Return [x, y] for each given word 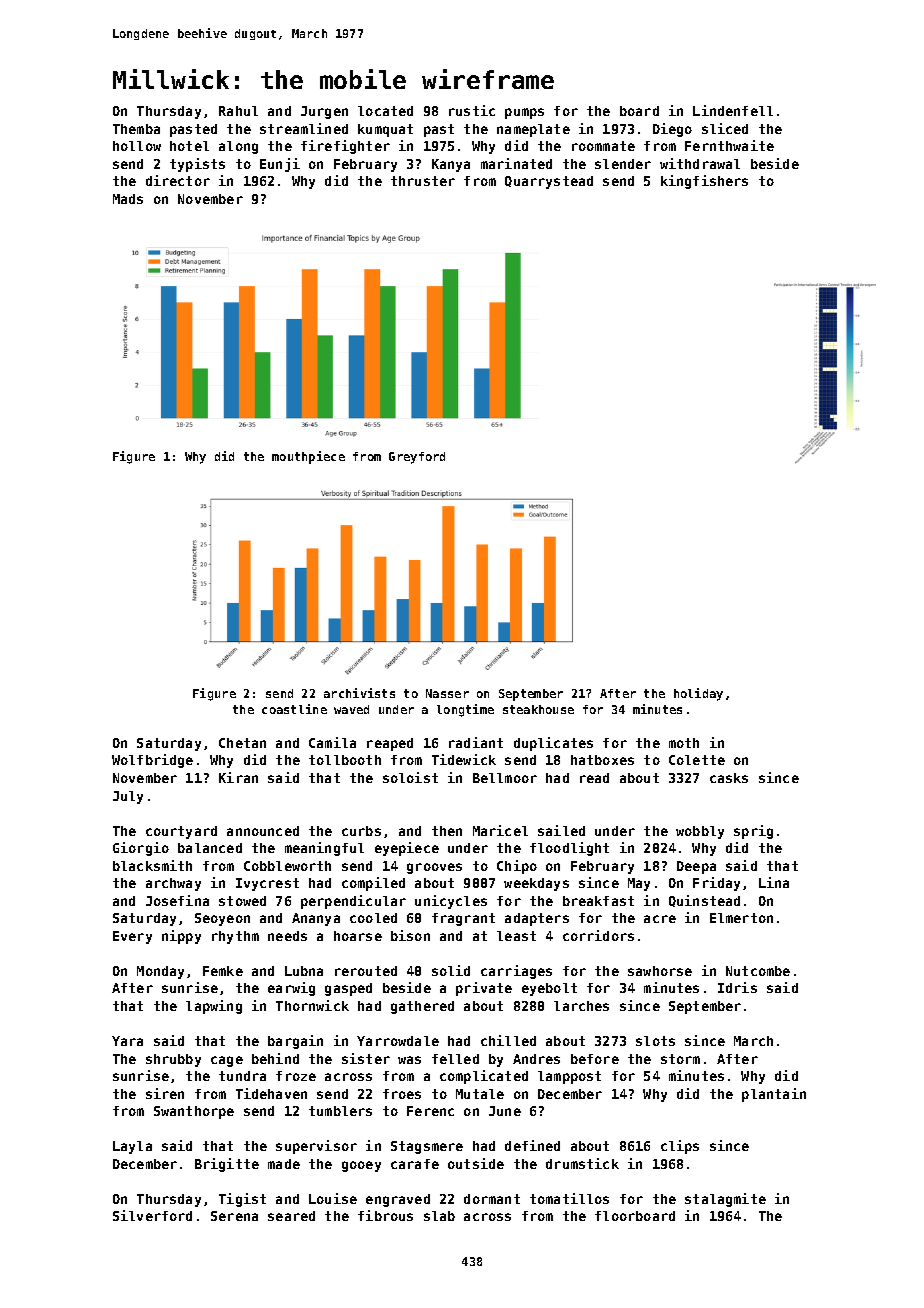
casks [729, 778]
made [284, 1164]
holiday [698, 694]
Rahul [238, 111]
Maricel [500, 830]
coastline [294, 709]
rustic [472, 110]
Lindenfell [733, 110]
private [484, 989]
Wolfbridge [152, 761]
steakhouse [538, 709]
